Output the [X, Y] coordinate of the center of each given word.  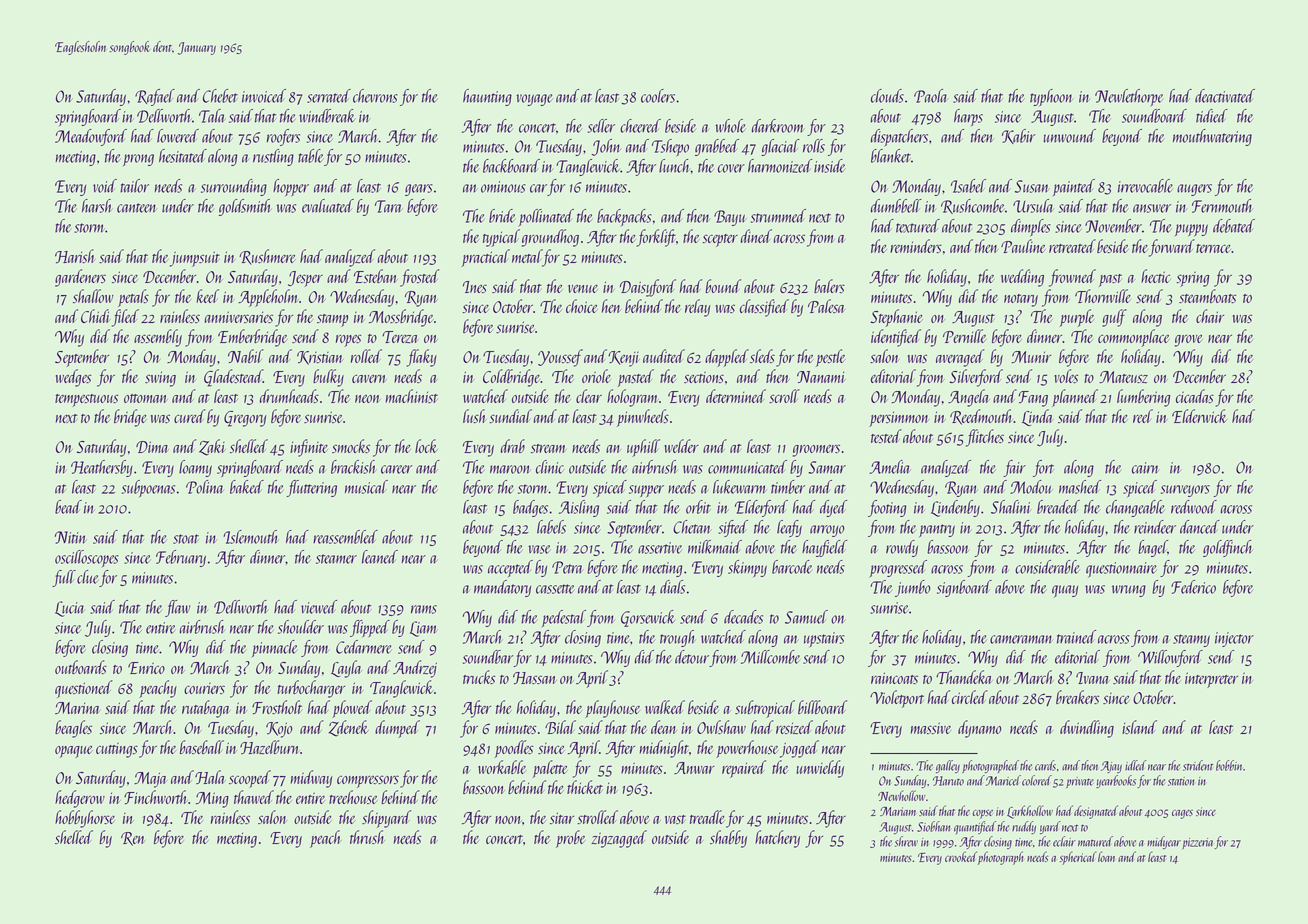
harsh [96, 206]
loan [1106, 856]
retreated [1072, 246]
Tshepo [670, 147]
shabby [728, 839]
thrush [366, 837]
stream [548, 448]
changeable [1135, 508]
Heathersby [102, 468]
